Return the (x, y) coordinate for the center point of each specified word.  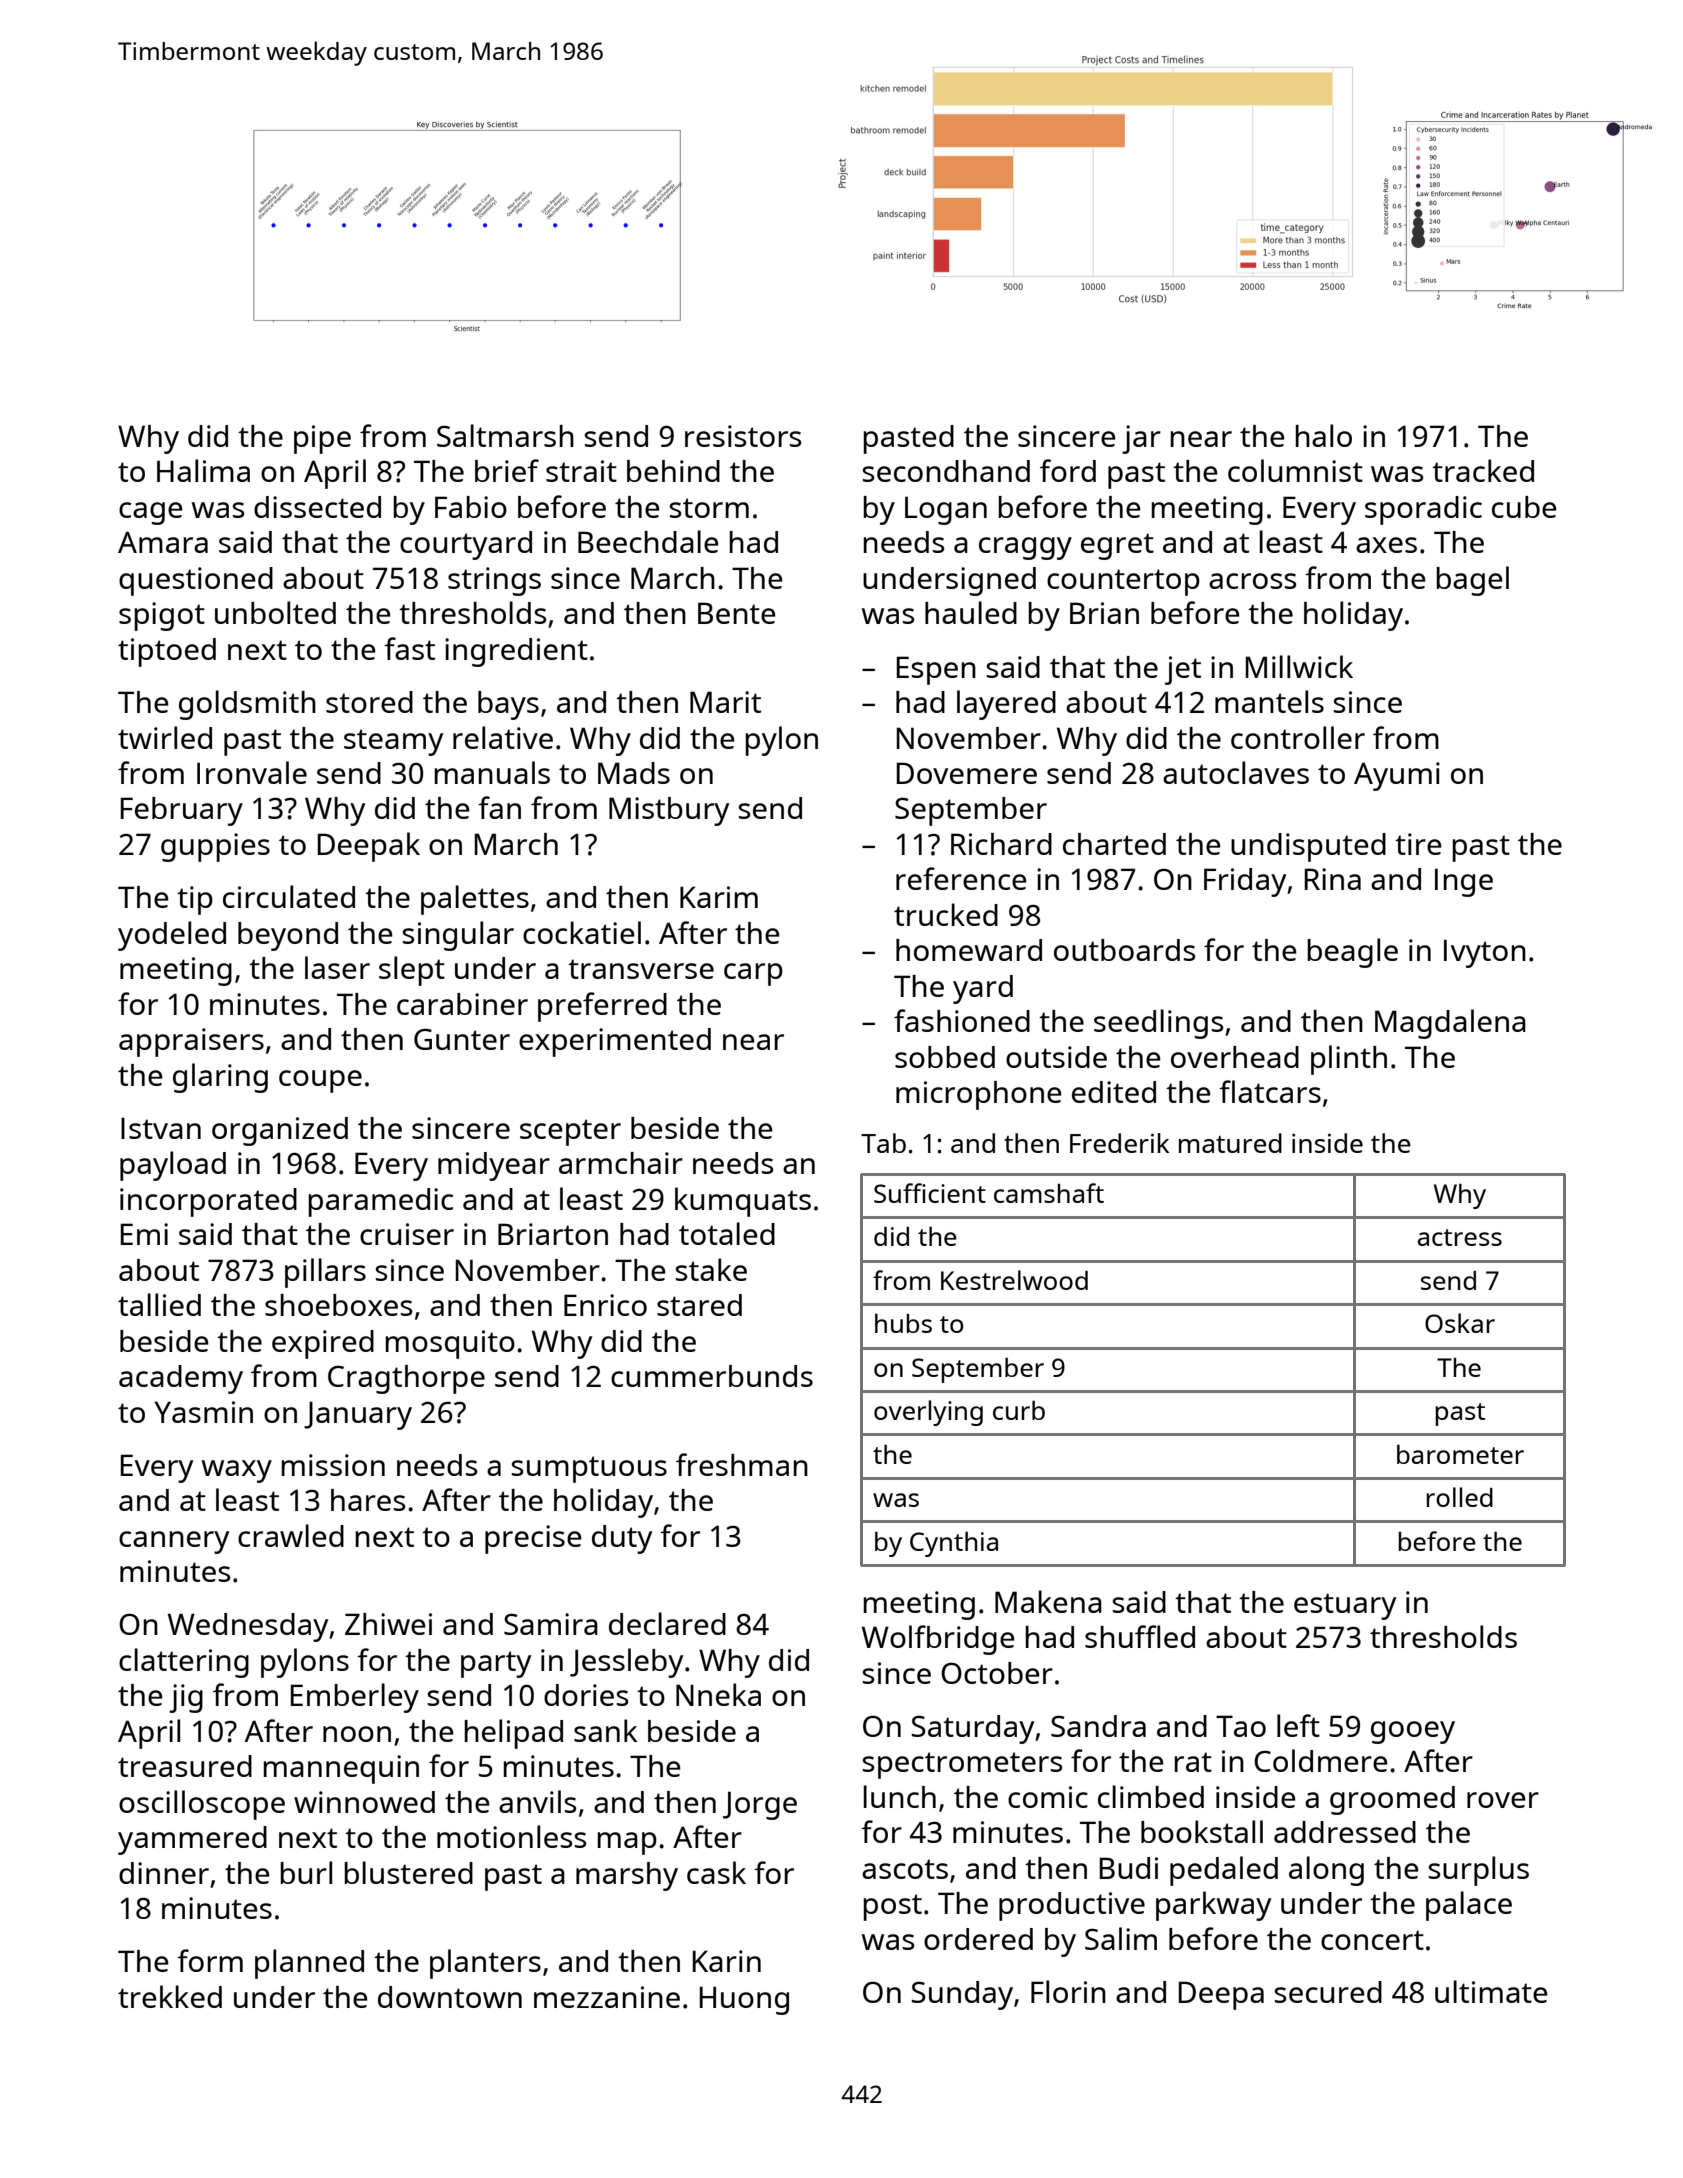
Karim (719, 897)
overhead (1235, 1057)
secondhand (946, 471)
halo (1323, 435)
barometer (1460, 1454)
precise (533, 1539)
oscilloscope (202, 1805)
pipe (322, 439)
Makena (1048, 1601)
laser (337, 967)
